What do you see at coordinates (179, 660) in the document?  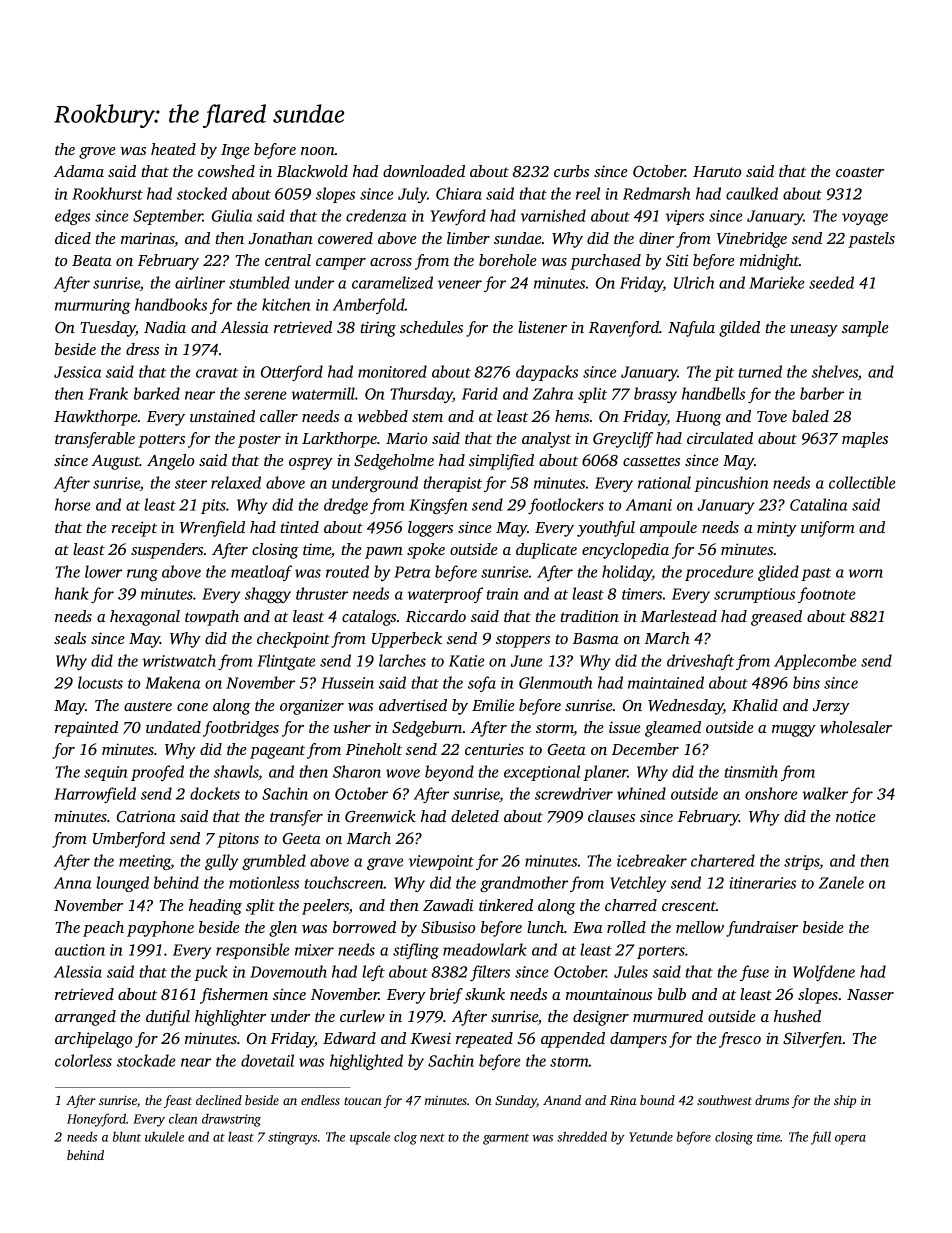 I see `wristwatch` at bounding box center [179, 660].
